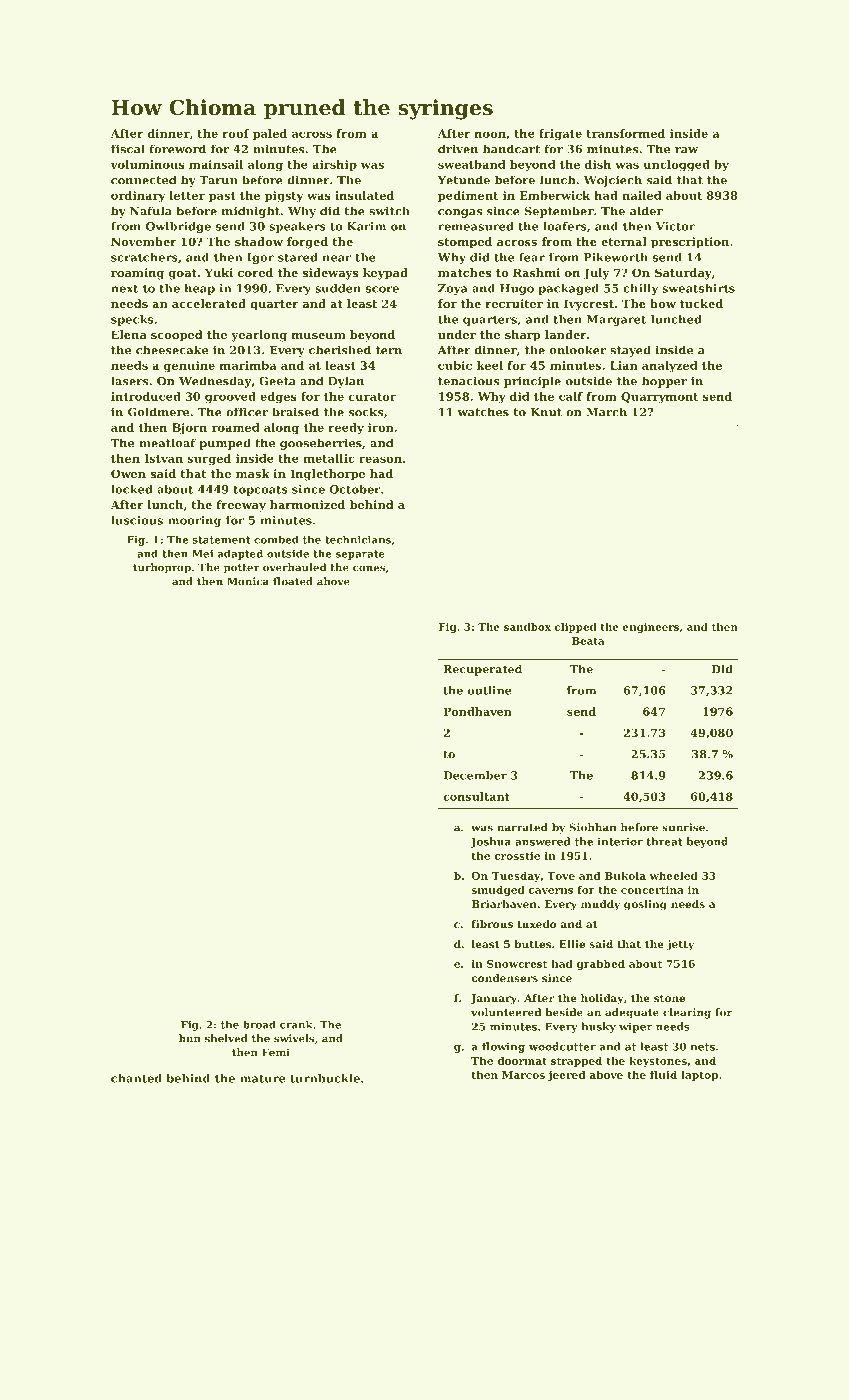 Image resolution: width=849 pixels, height=1400 pixels. Describe the element at coordinates (177, 149) in the page. I see `foreword` at that location.
